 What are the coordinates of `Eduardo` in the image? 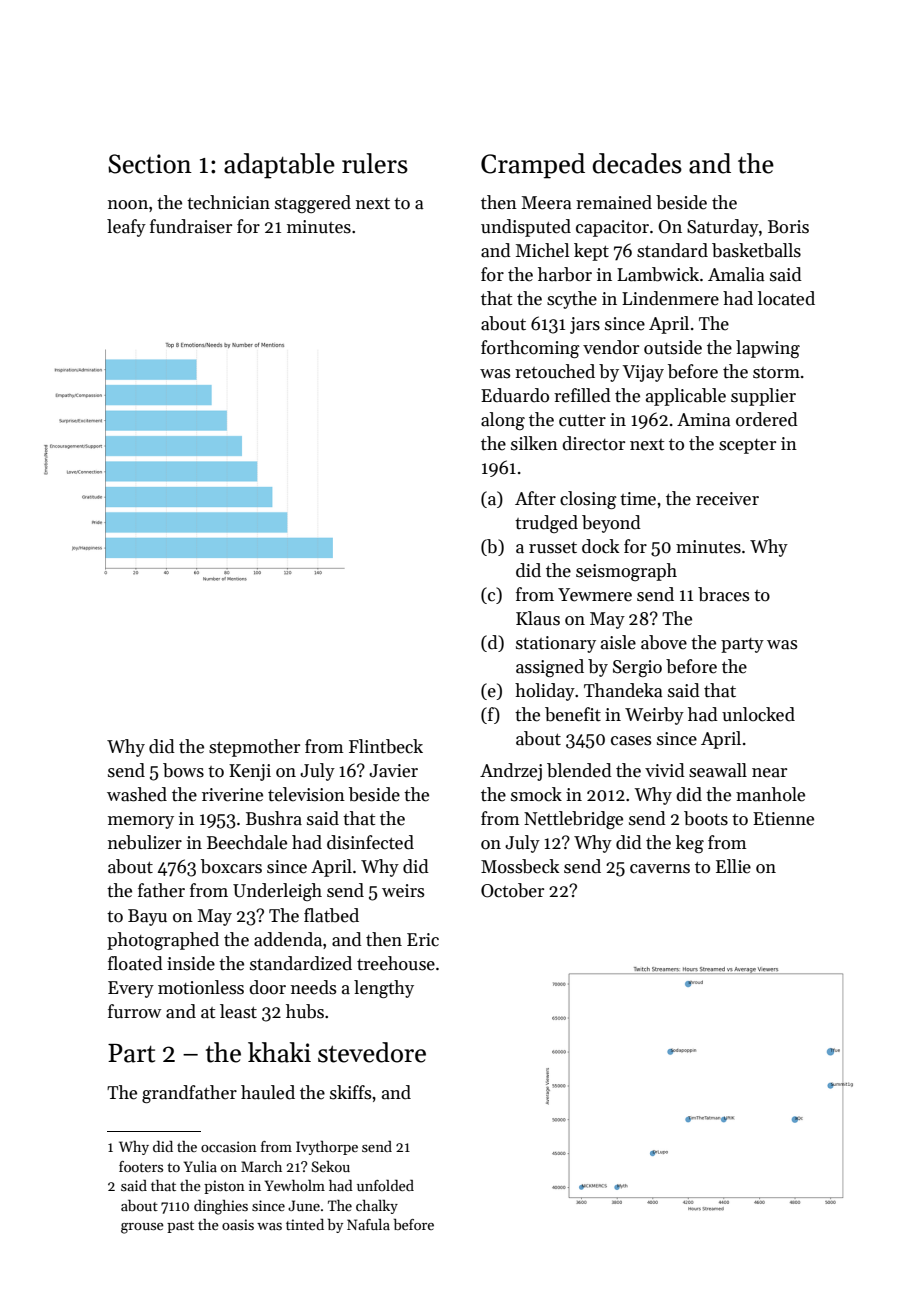 It's located at (515, 395).
